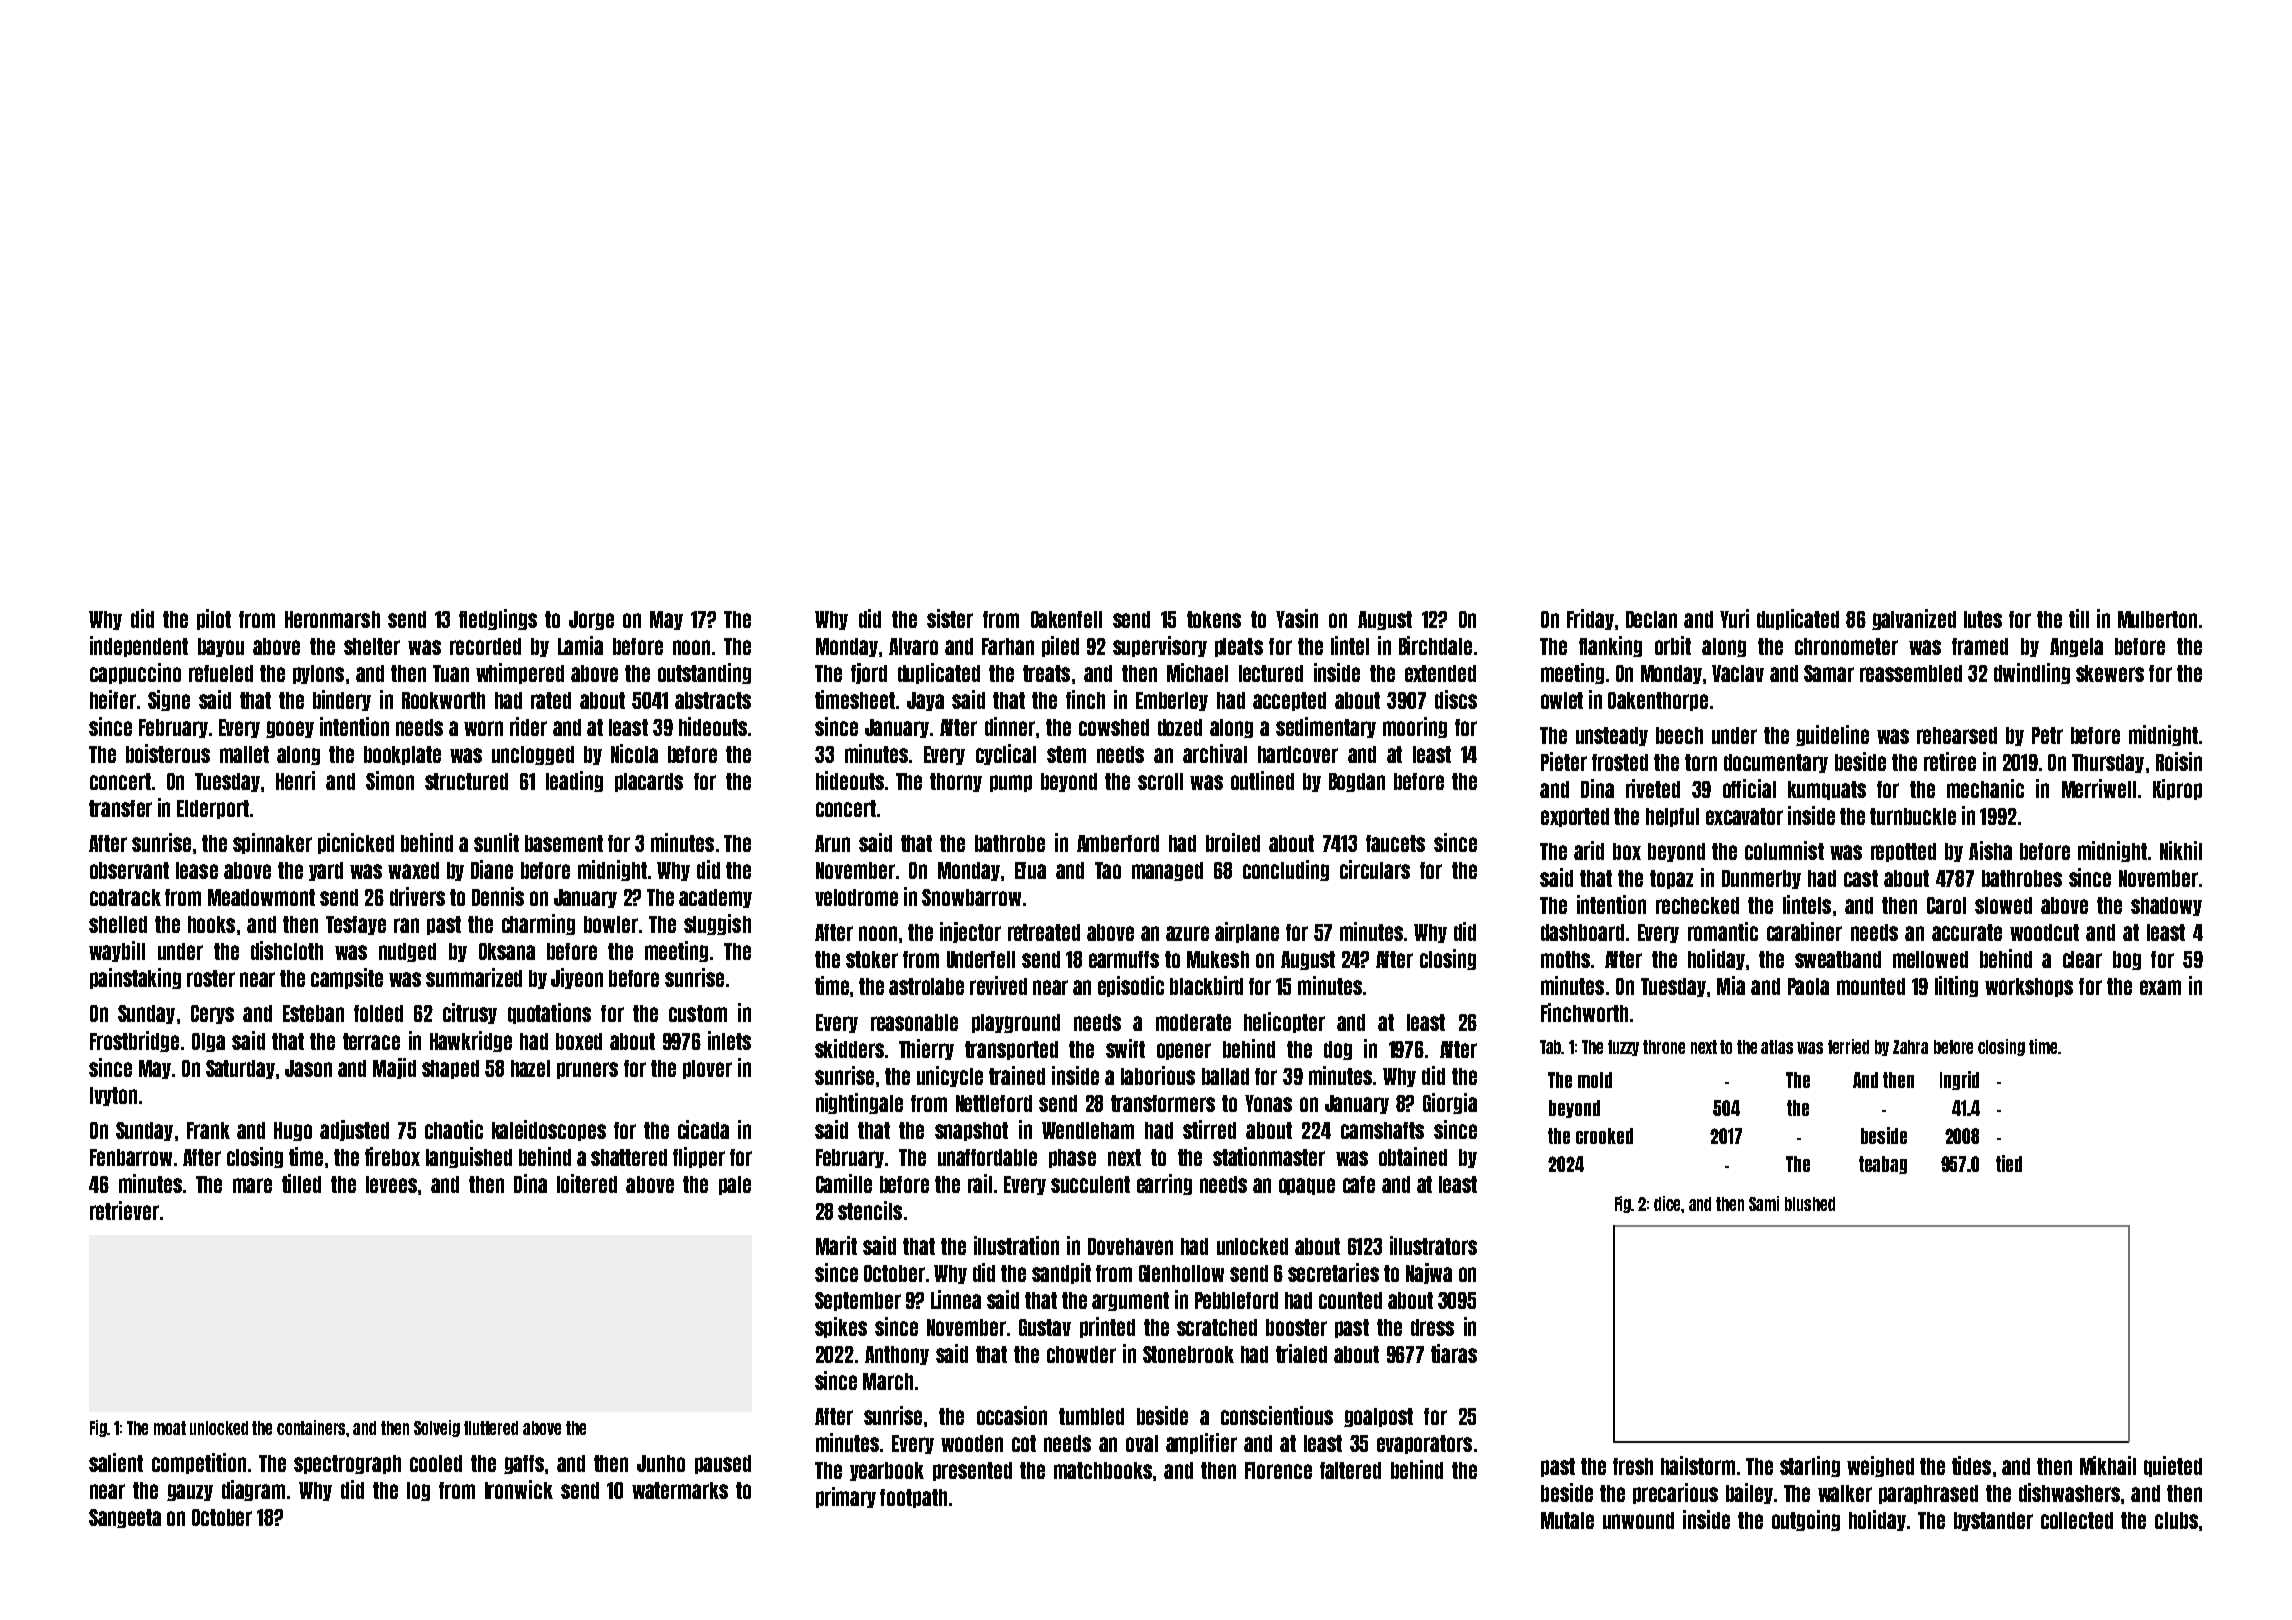 This page has width=2292, height=1620. What do you see at coordinates (125, 1518) in the page?
I see `Sangeeta` at bounding box center [125, 1518].
